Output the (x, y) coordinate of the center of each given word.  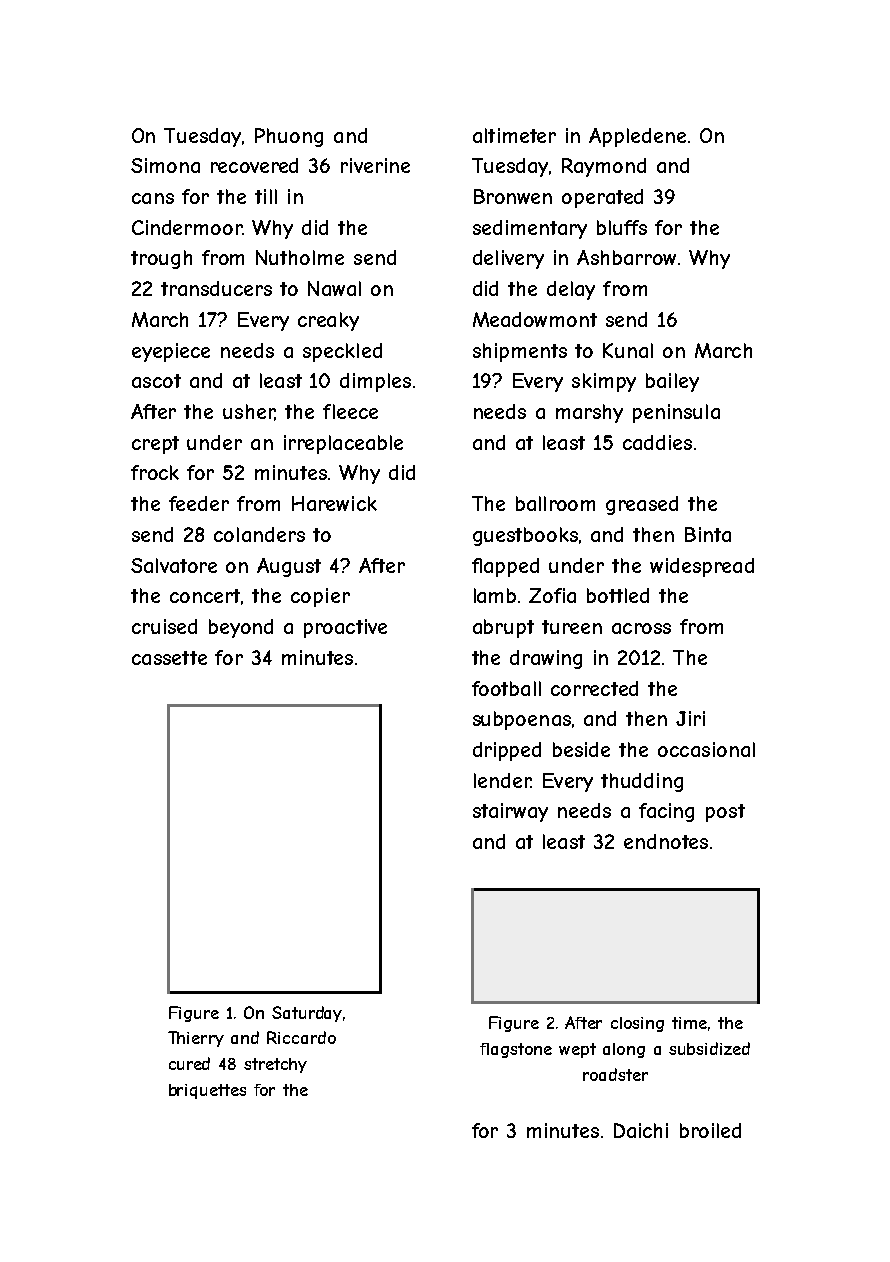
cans (153, 198)
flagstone (516, 1050)
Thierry (196, 1039)
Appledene (637, 137)
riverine (375, 165)
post (725, 813)
